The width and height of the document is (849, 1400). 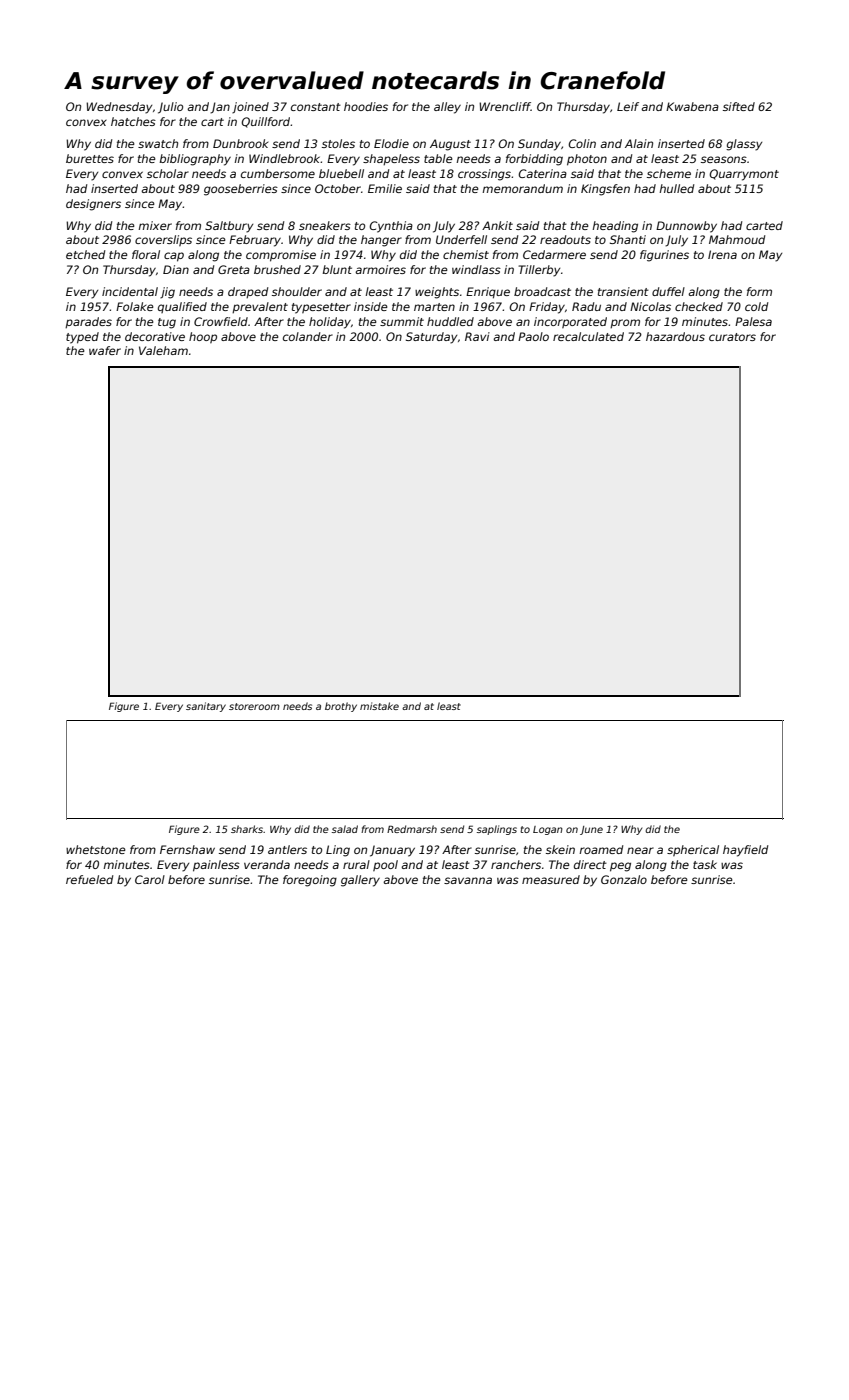 What do you see at coordinates (176, 269) in the document?
I see `Dian` at bounding box center [176, 269].
